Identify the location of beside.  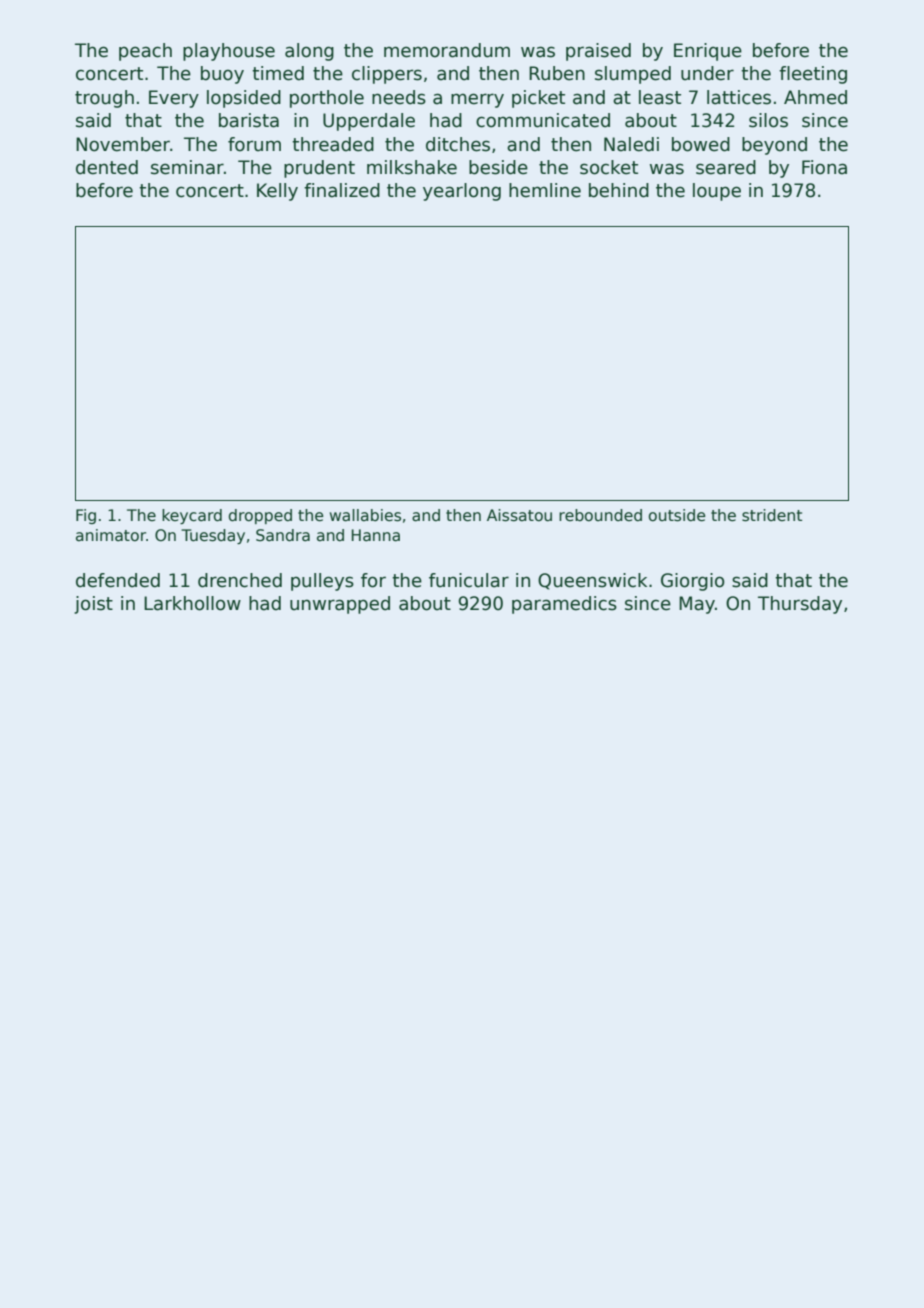
(498, 167).
